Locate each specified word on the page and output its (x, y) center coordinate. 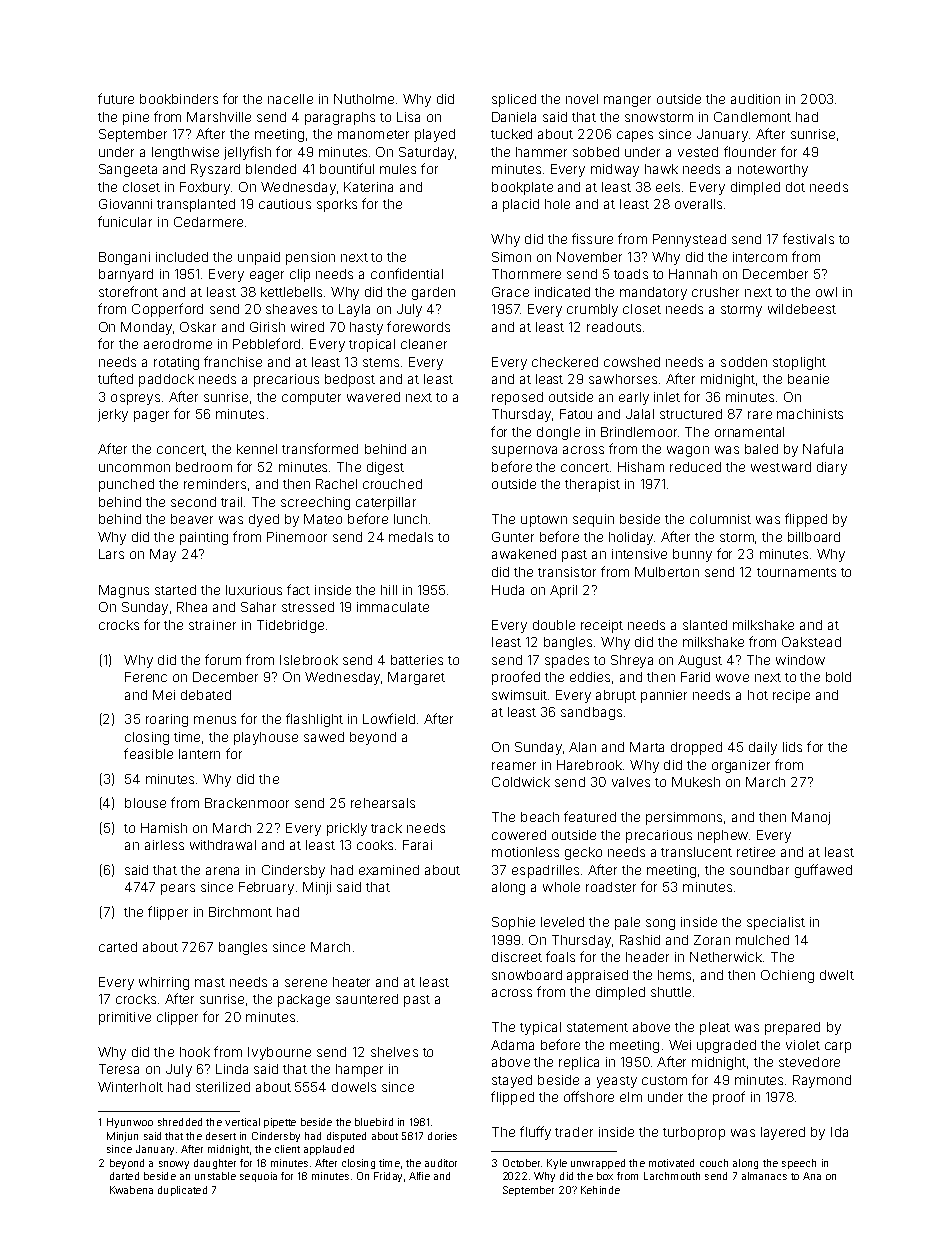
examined (389, 870)
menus (215, 720)
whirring (164, 983)
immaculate (393, 607)
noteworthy (773, 170)
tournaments (796, 572)
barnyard (126, 275)
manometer (373, 134)
